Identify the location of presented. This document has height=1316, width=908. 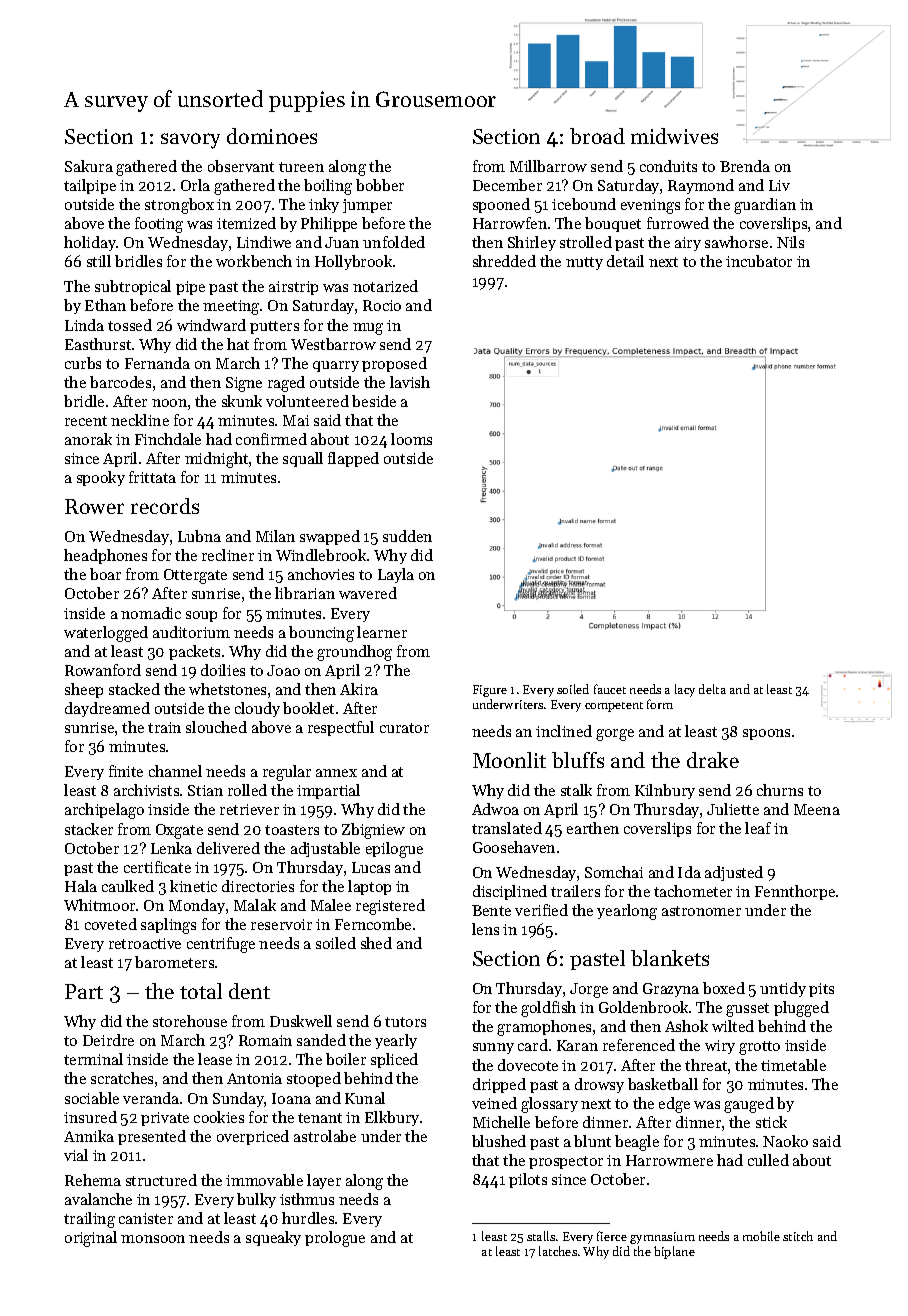
(152, 1137).
